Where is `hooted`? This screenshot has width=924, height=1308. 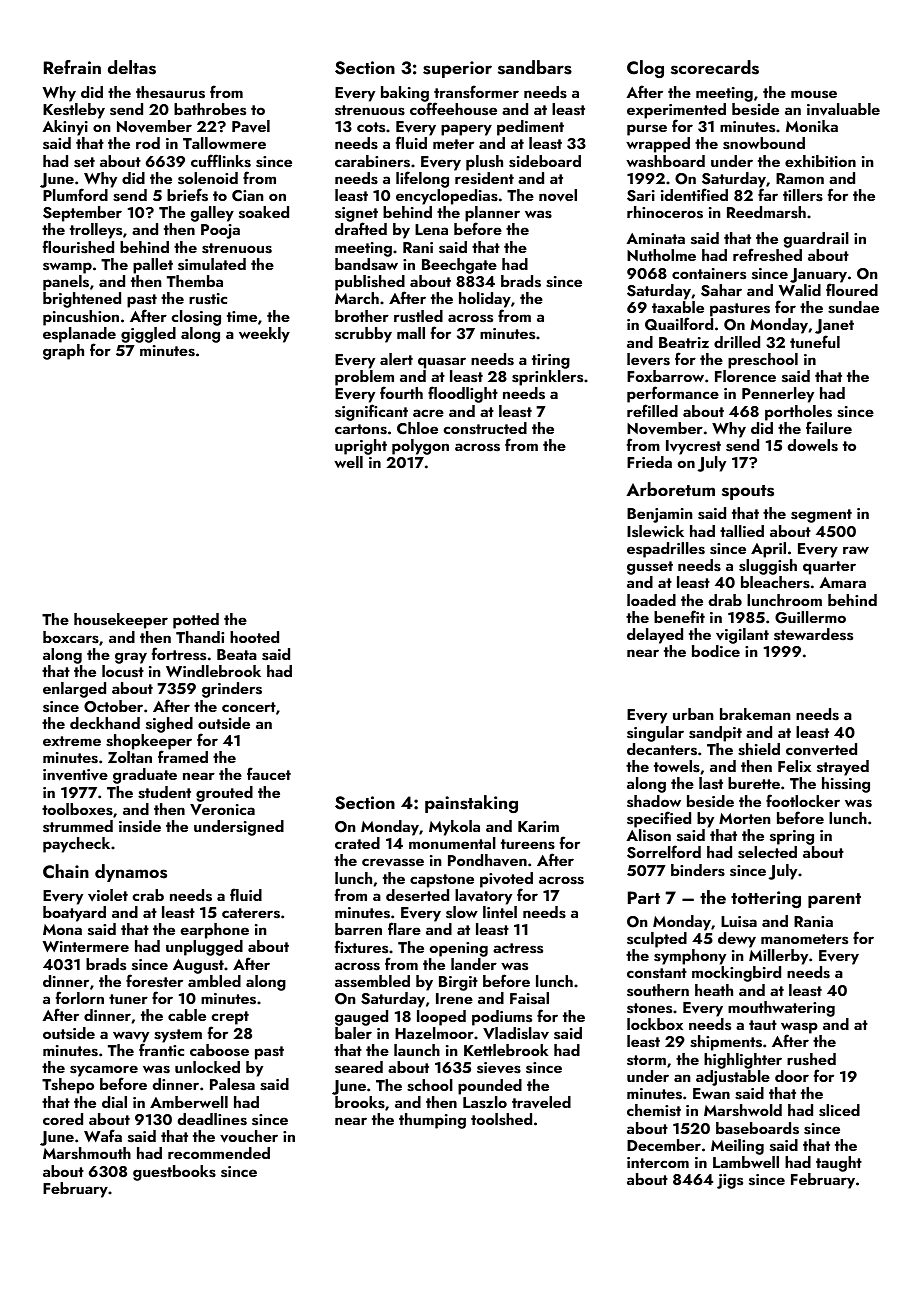
hooted is located at coordinates (254, 637).
